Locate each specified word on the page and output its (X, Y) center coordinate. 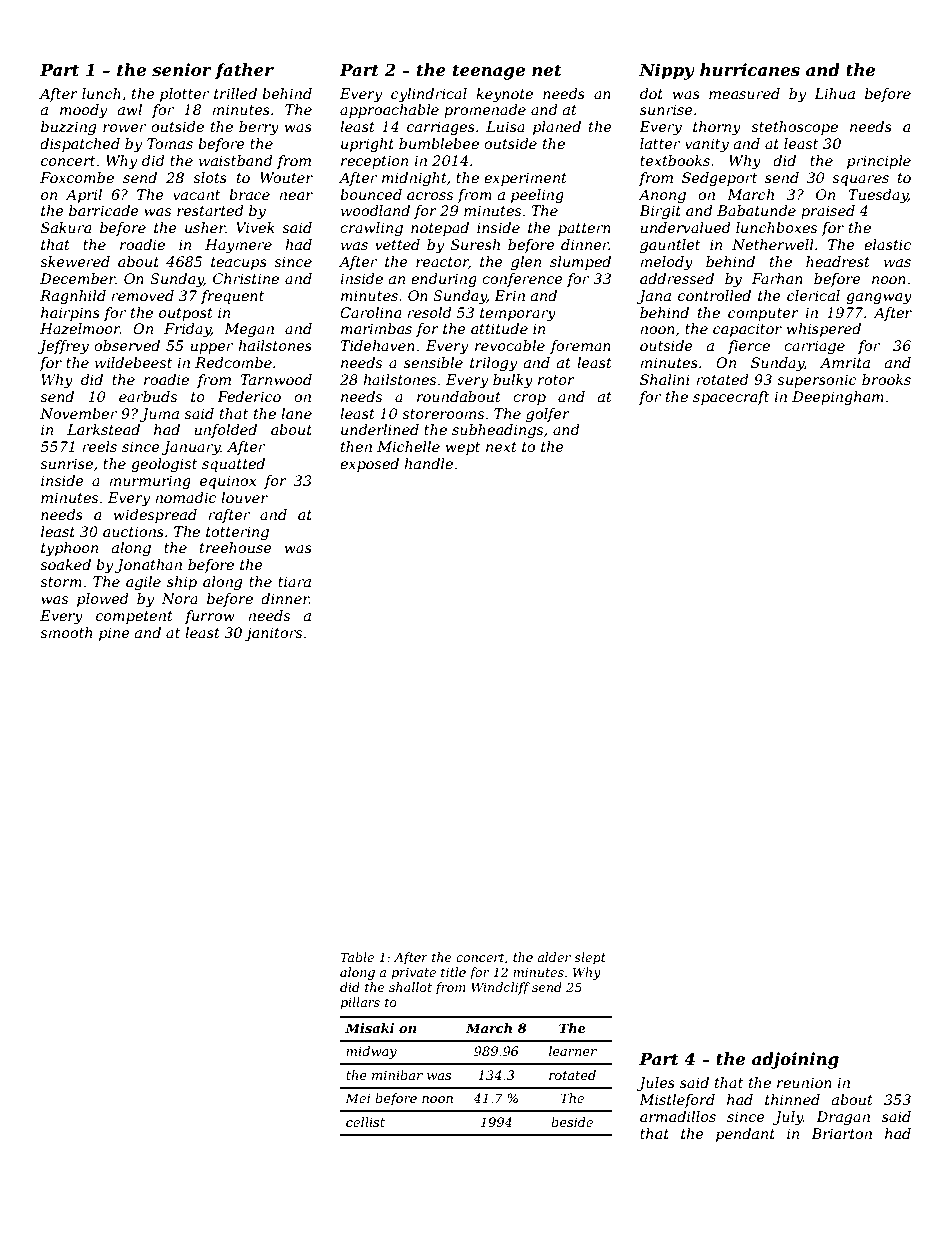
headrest (838, 261)
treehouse (236, 547)
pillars (360, 1003)
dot (651, 93)
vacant (196, 195)
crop (529, 399)
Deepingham (838, 398)
